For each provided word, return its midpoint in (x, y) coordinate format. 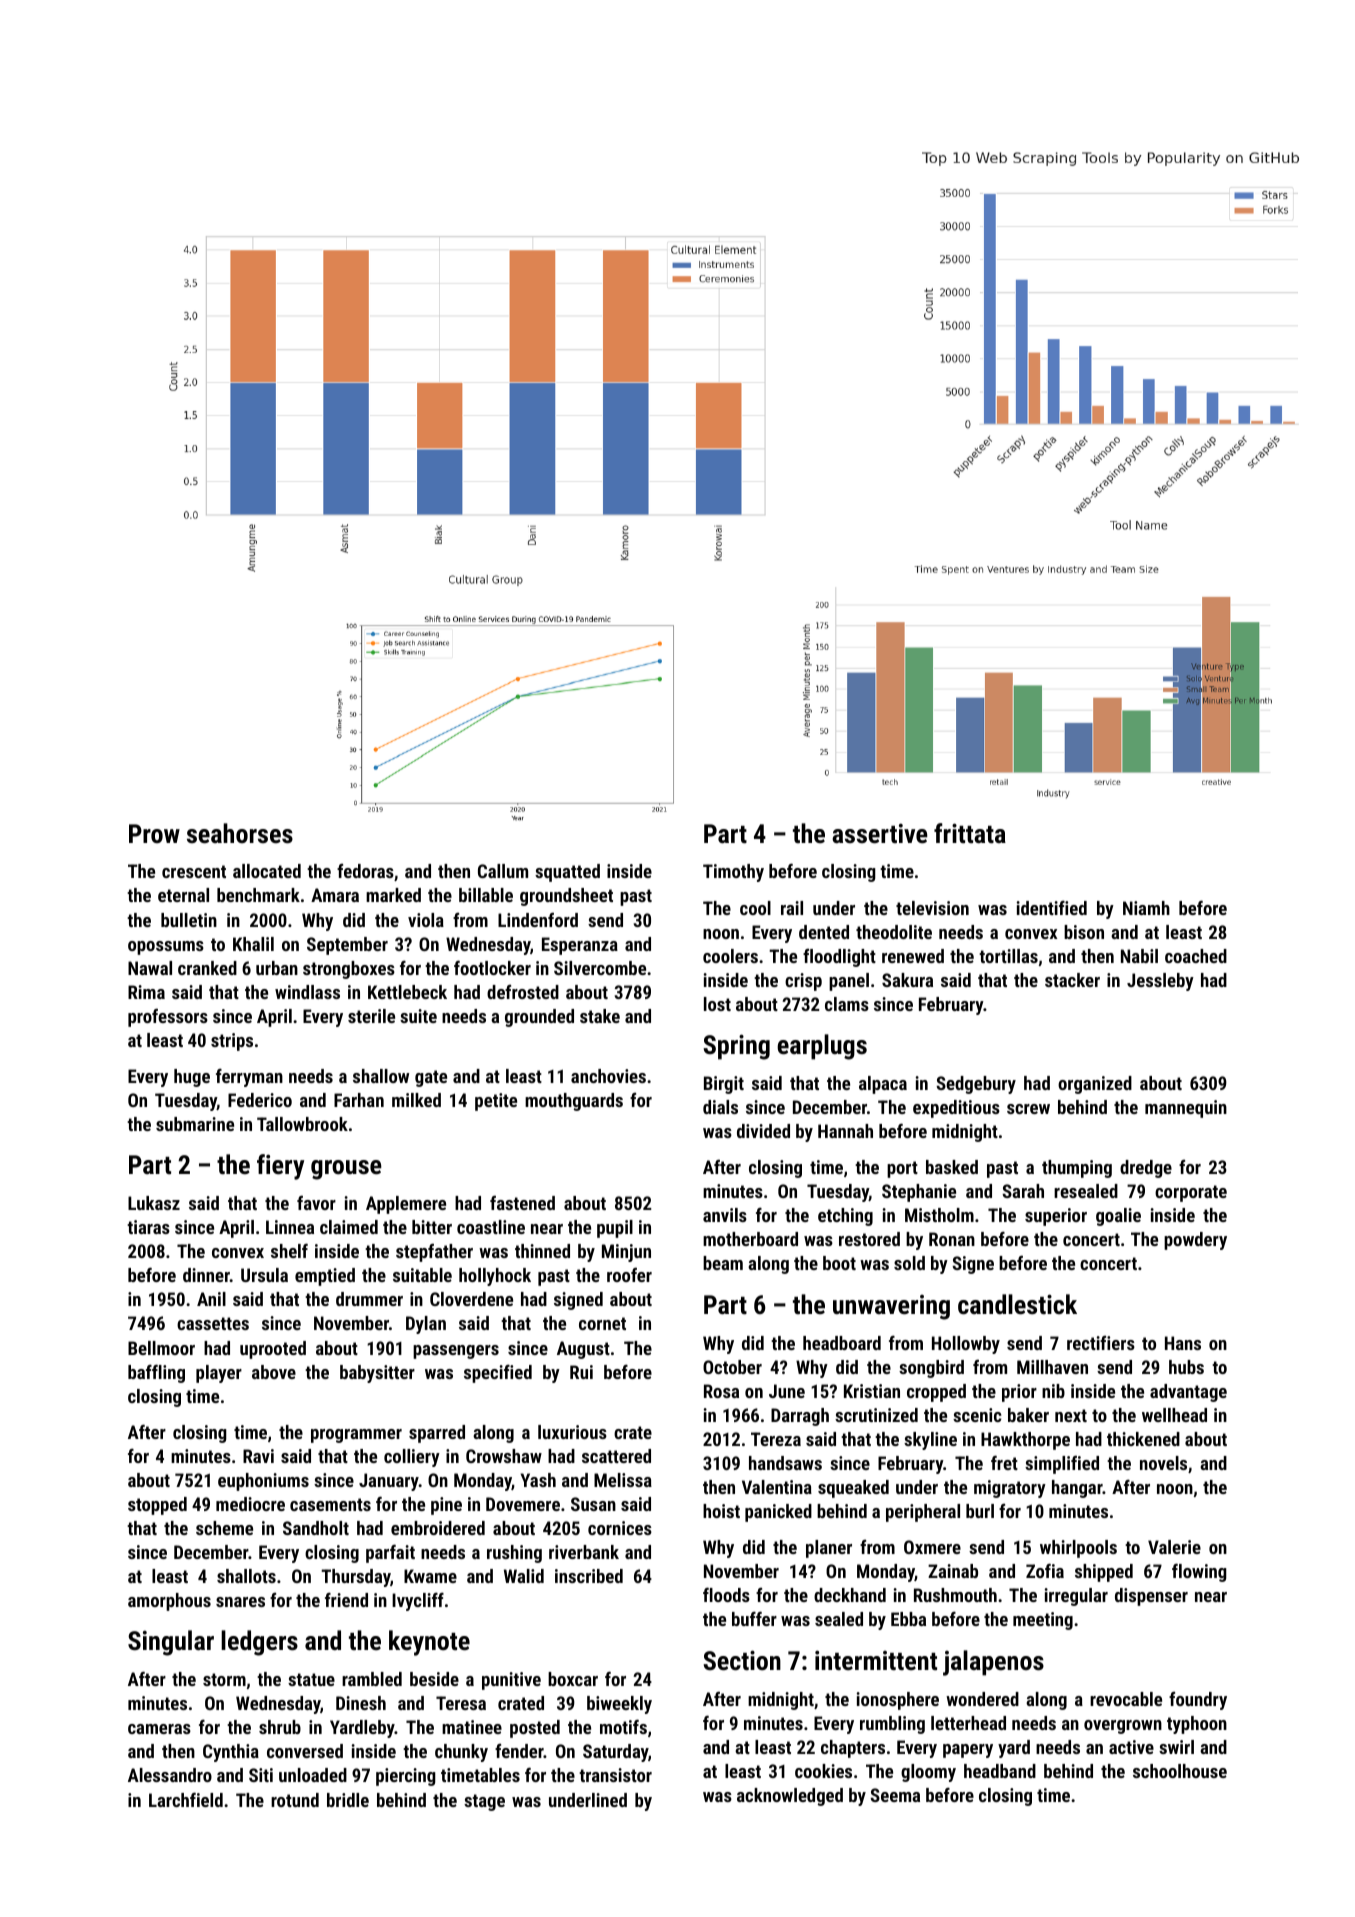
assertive (880, 833)
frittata (970, 833)
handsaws (785, 1463)
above (274, 1372)
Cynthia (231, 1753)
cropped (936, 1393)
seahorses (240, 833)
